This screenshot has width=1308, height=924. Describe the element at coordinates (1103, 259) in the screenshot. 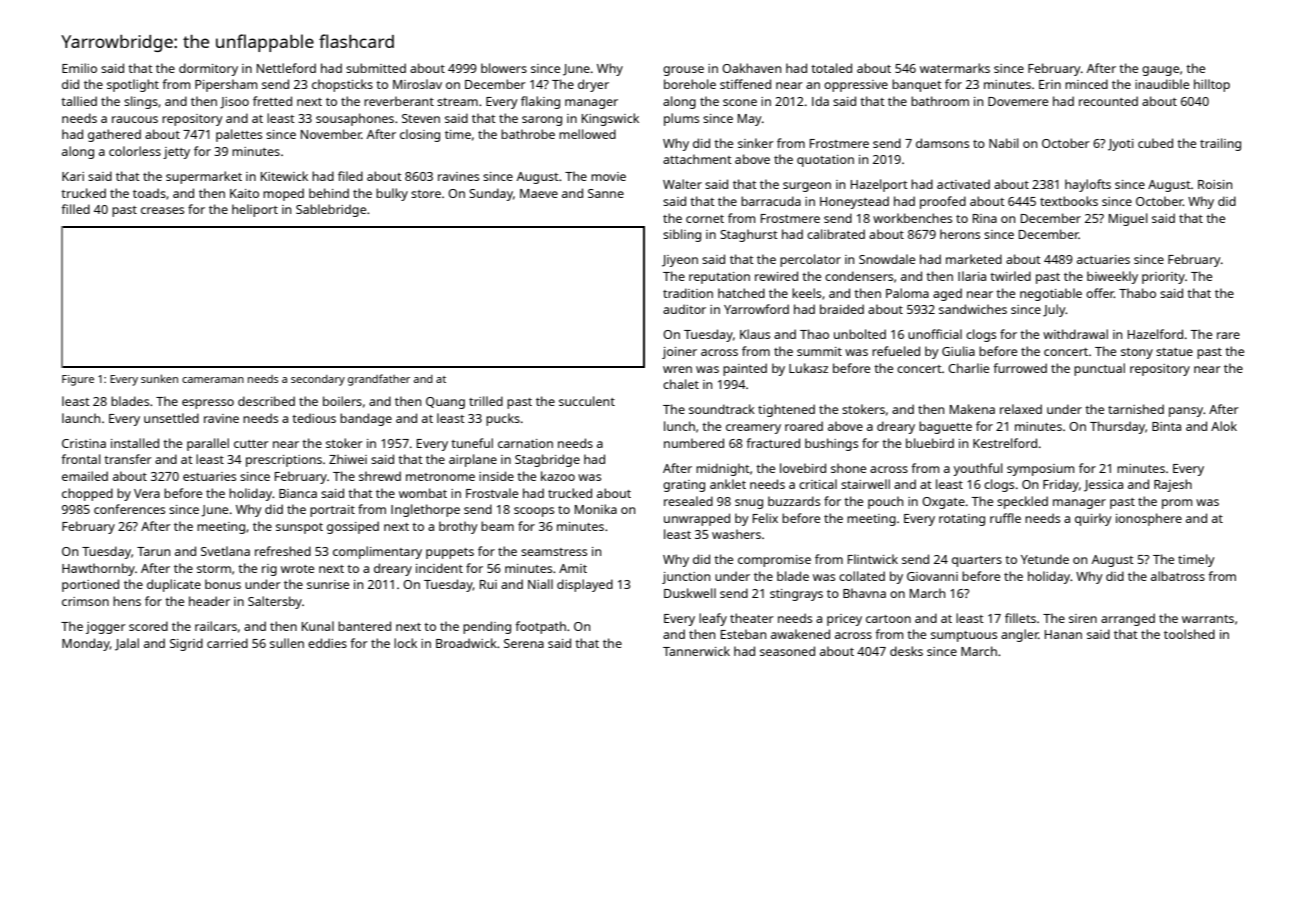

I see `actuaries` at that location.
